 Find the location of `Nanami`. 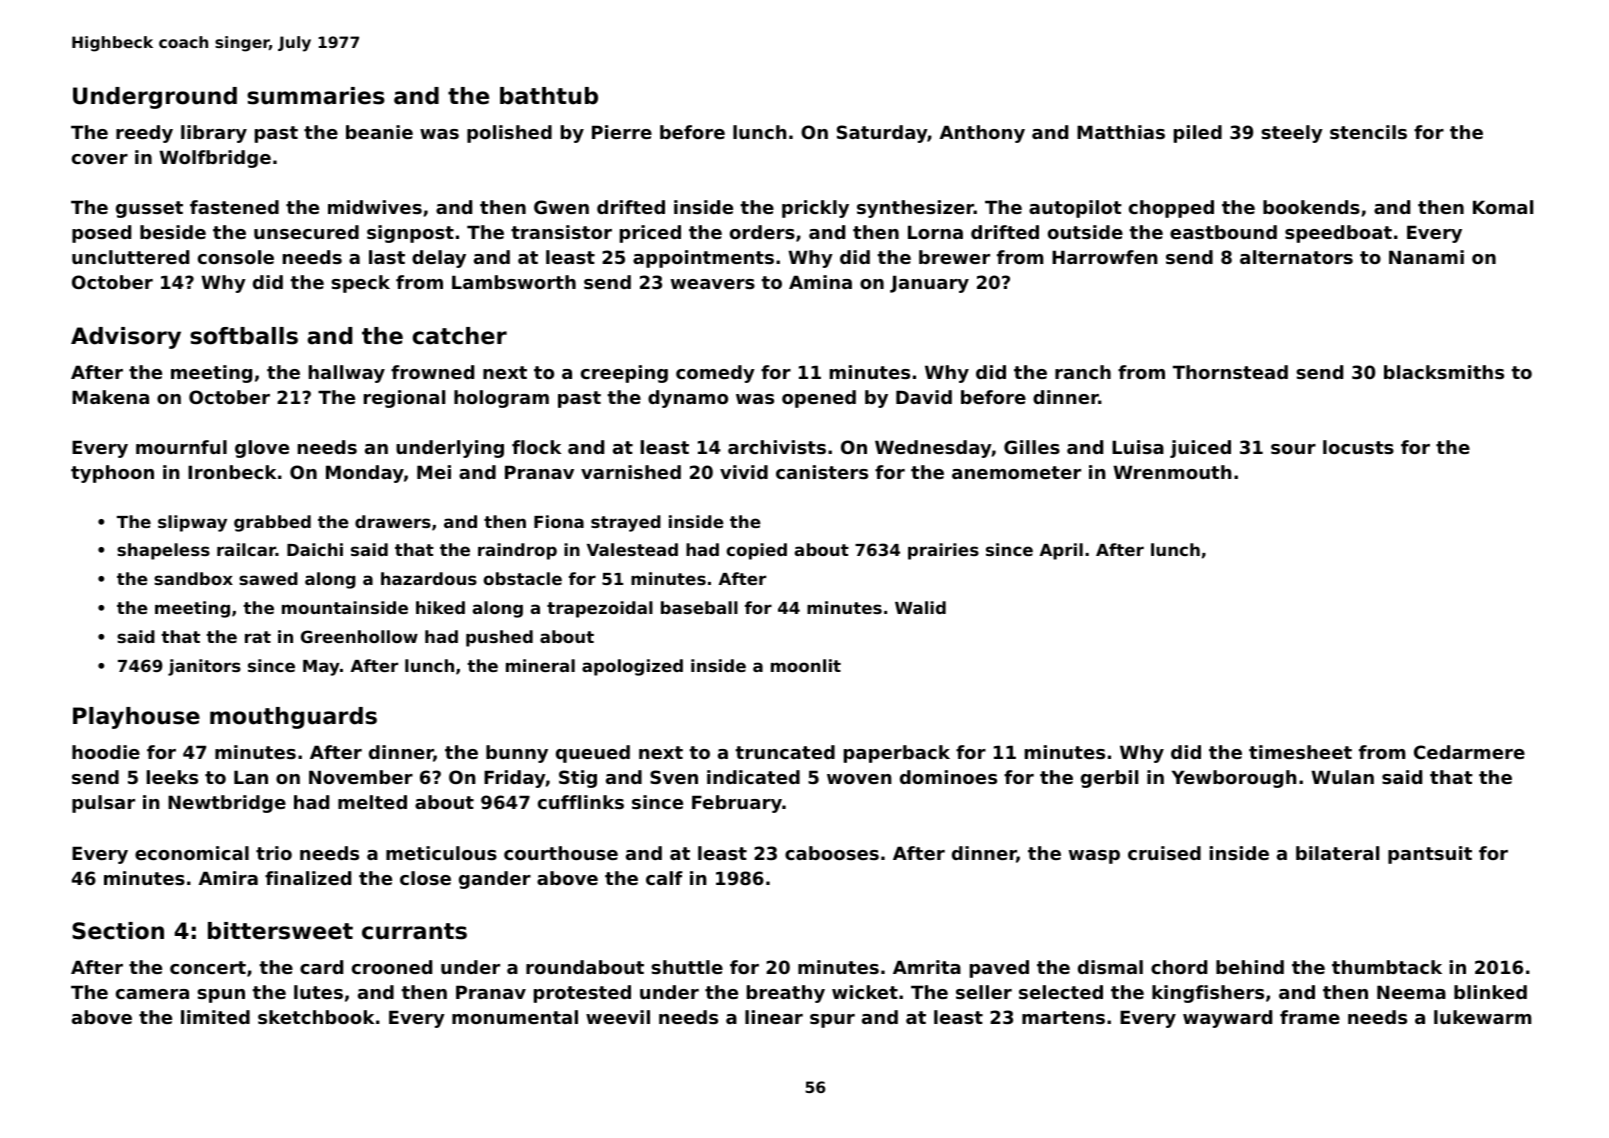

Nanami is located at coordinates (1426, 257).
